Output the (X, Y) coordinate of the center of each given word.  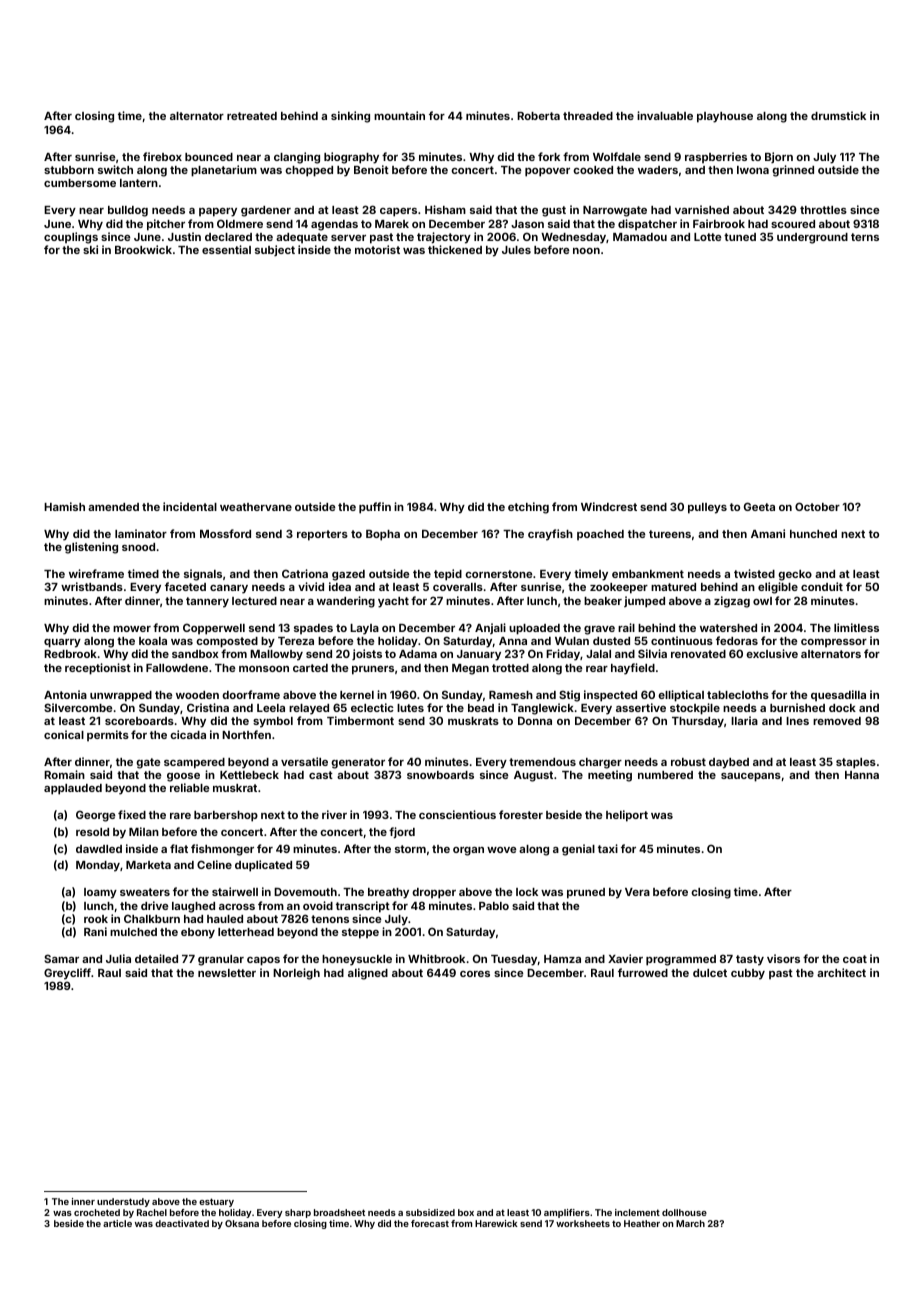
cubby (748, 974)
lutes (410, 708)
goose (183, 777)
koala (153, 641)
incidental (190, 506)
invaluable (665, 115)
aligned (368, 974)
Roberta (538, 116)
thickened (455, 249)
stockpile (695, 709)
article (117, 1223)
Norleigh (296, 974)
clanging (297, 158)
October (817, 506)
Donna (535, 721)
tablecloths (738, 695)
